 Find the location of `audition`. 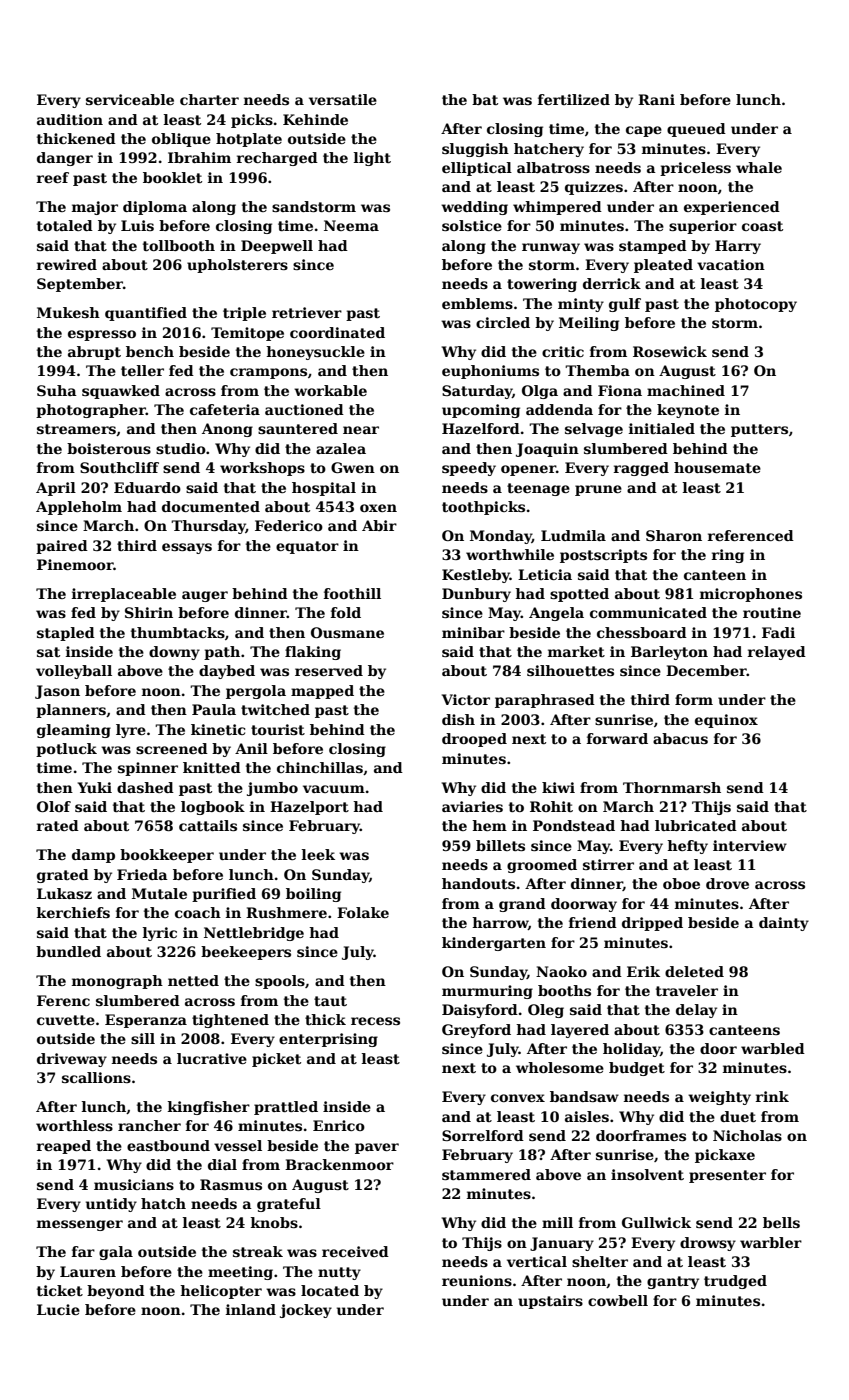

audition is located at coordinates (70, 119).
